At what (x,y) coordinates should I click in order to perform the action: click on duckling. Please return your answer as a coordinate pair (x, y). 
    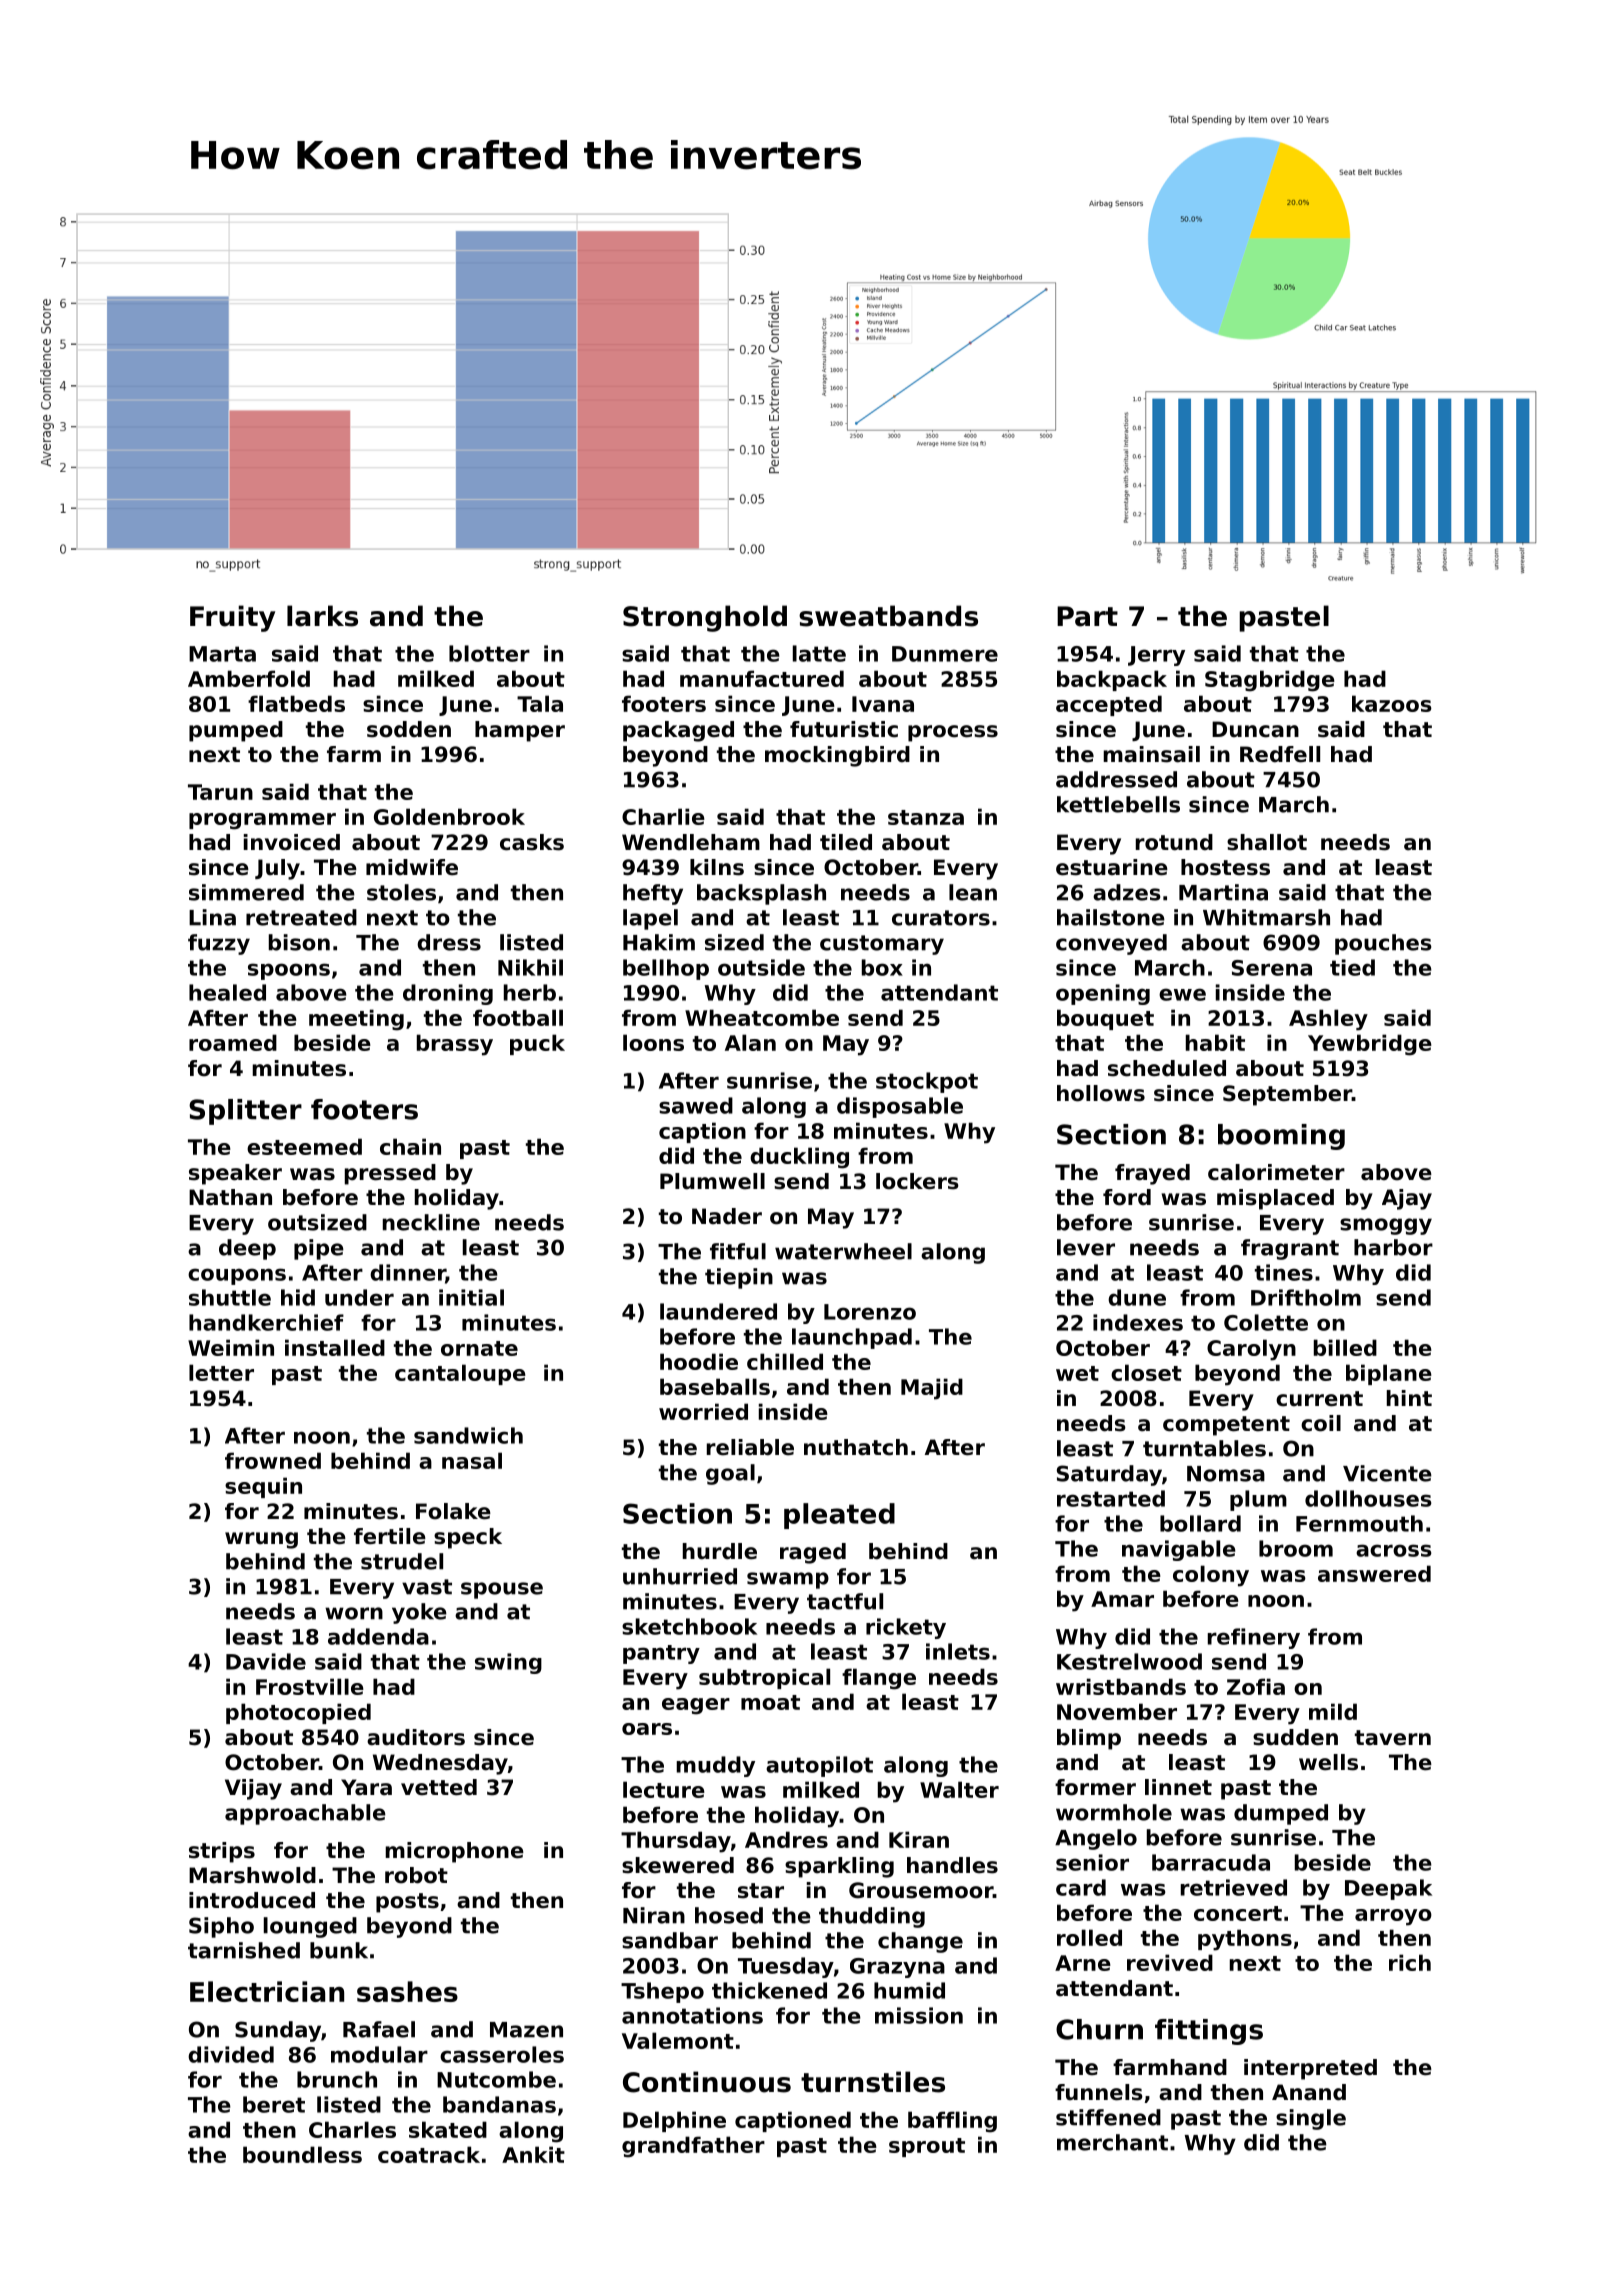
    Looking at the image, I should click on (799, 1158).
